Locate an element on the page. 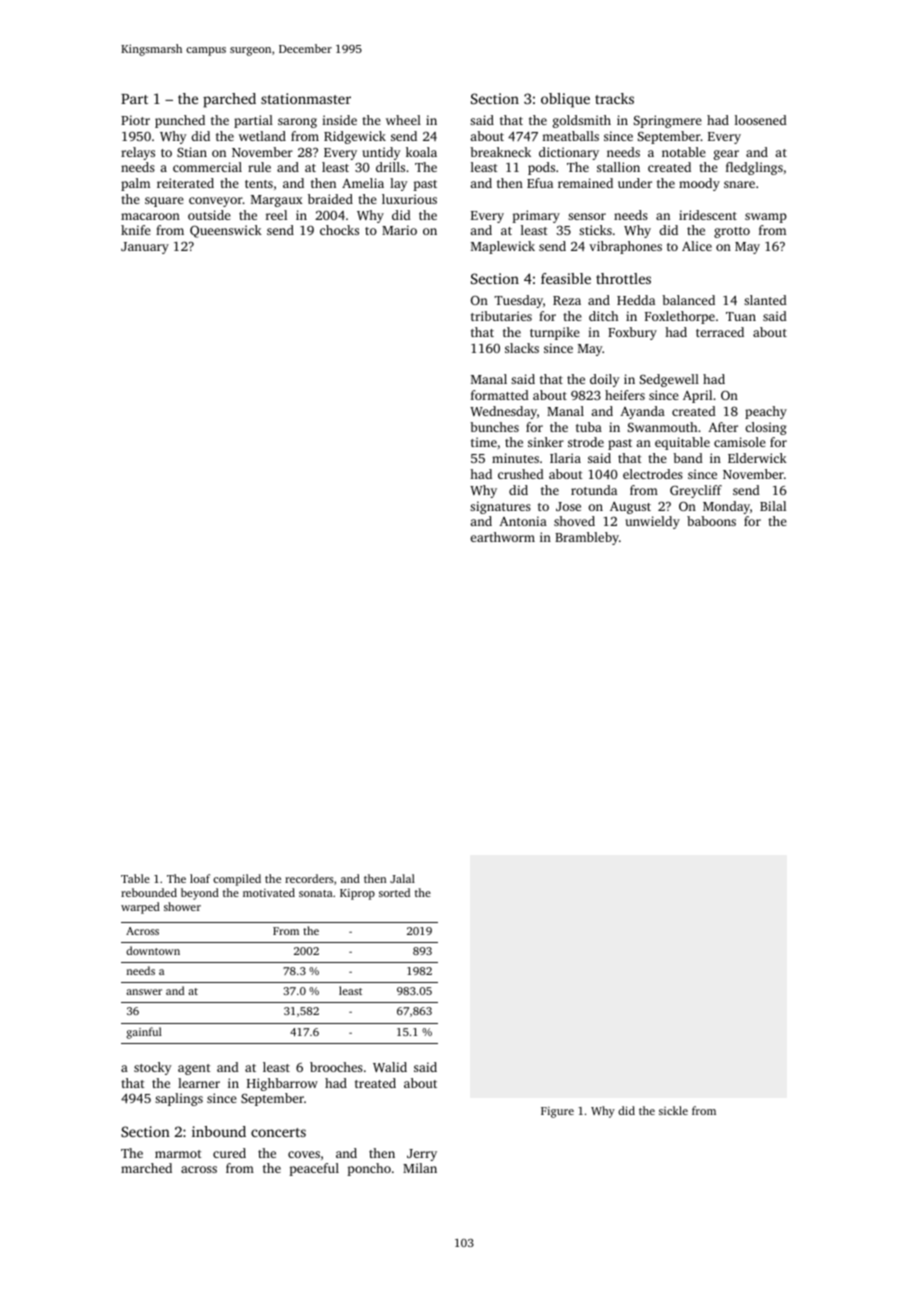 This document has height=1316, width=908. Tuesday is located at coordinates (518, 301).
